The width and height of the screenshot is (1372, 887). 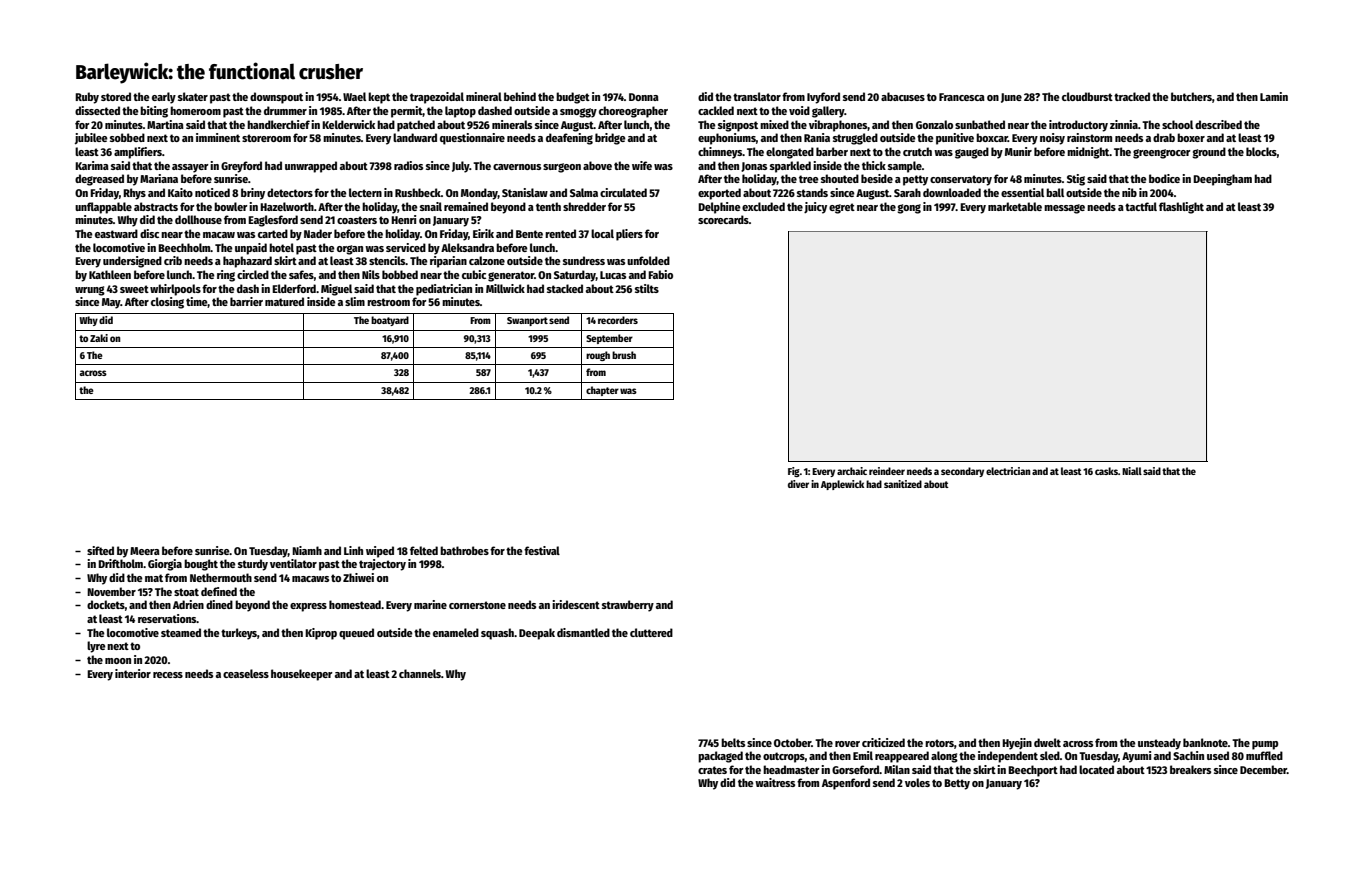 I want to click on cornerstone, so click(x=477, y=605).
